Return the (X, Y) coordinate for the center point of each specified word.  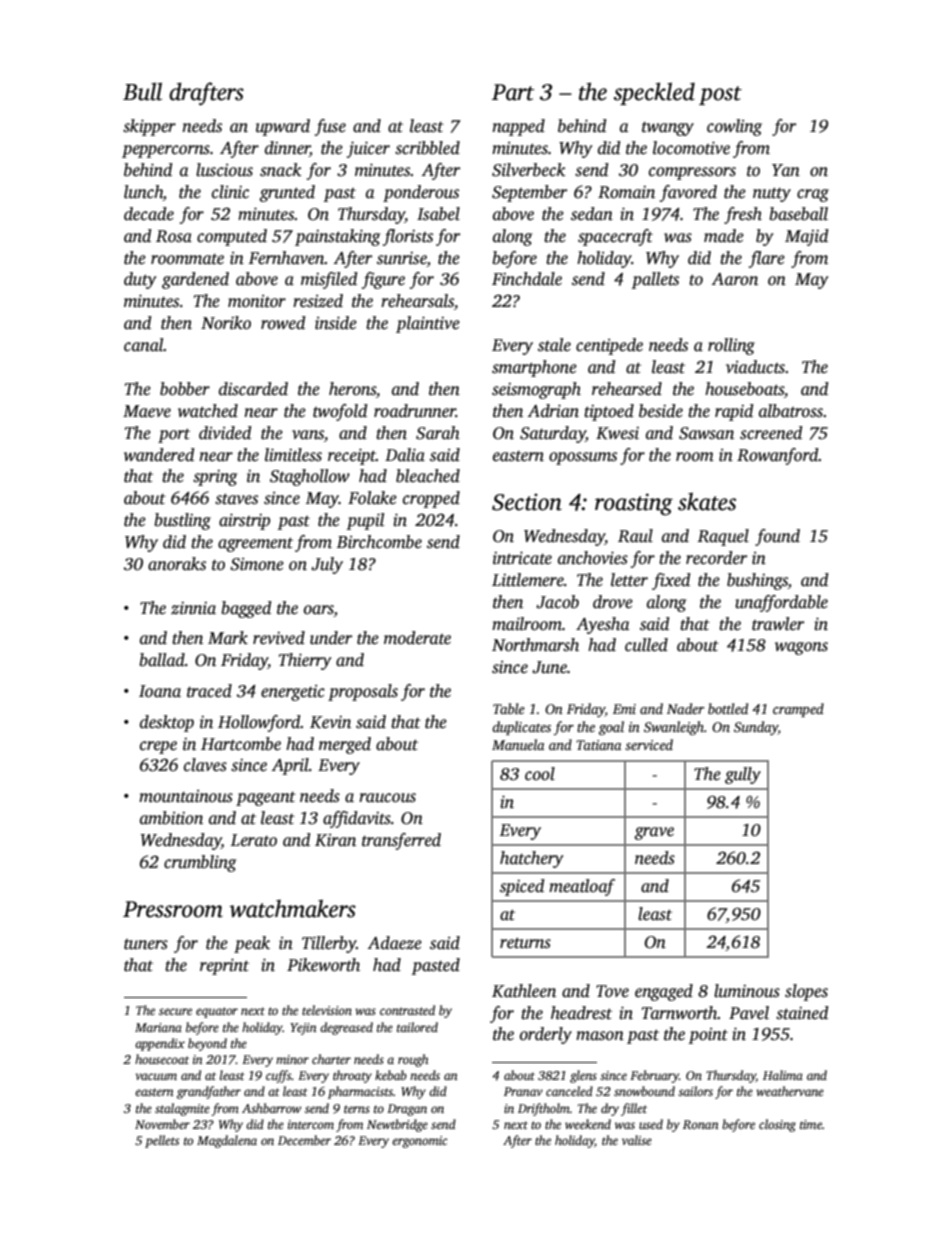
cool (540, 774)
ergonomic (419, 1142)
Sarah (438, 433)
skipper (149, 127)
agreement (255, 545)
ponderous (421, 193)
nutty (772, 195)
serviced (649, 744)
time (811, 1124)
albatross (791, 411)
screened (771, 433)
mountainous (186, 796)
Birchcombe (379, 542)
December (304, 1140)
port (174, 436)
